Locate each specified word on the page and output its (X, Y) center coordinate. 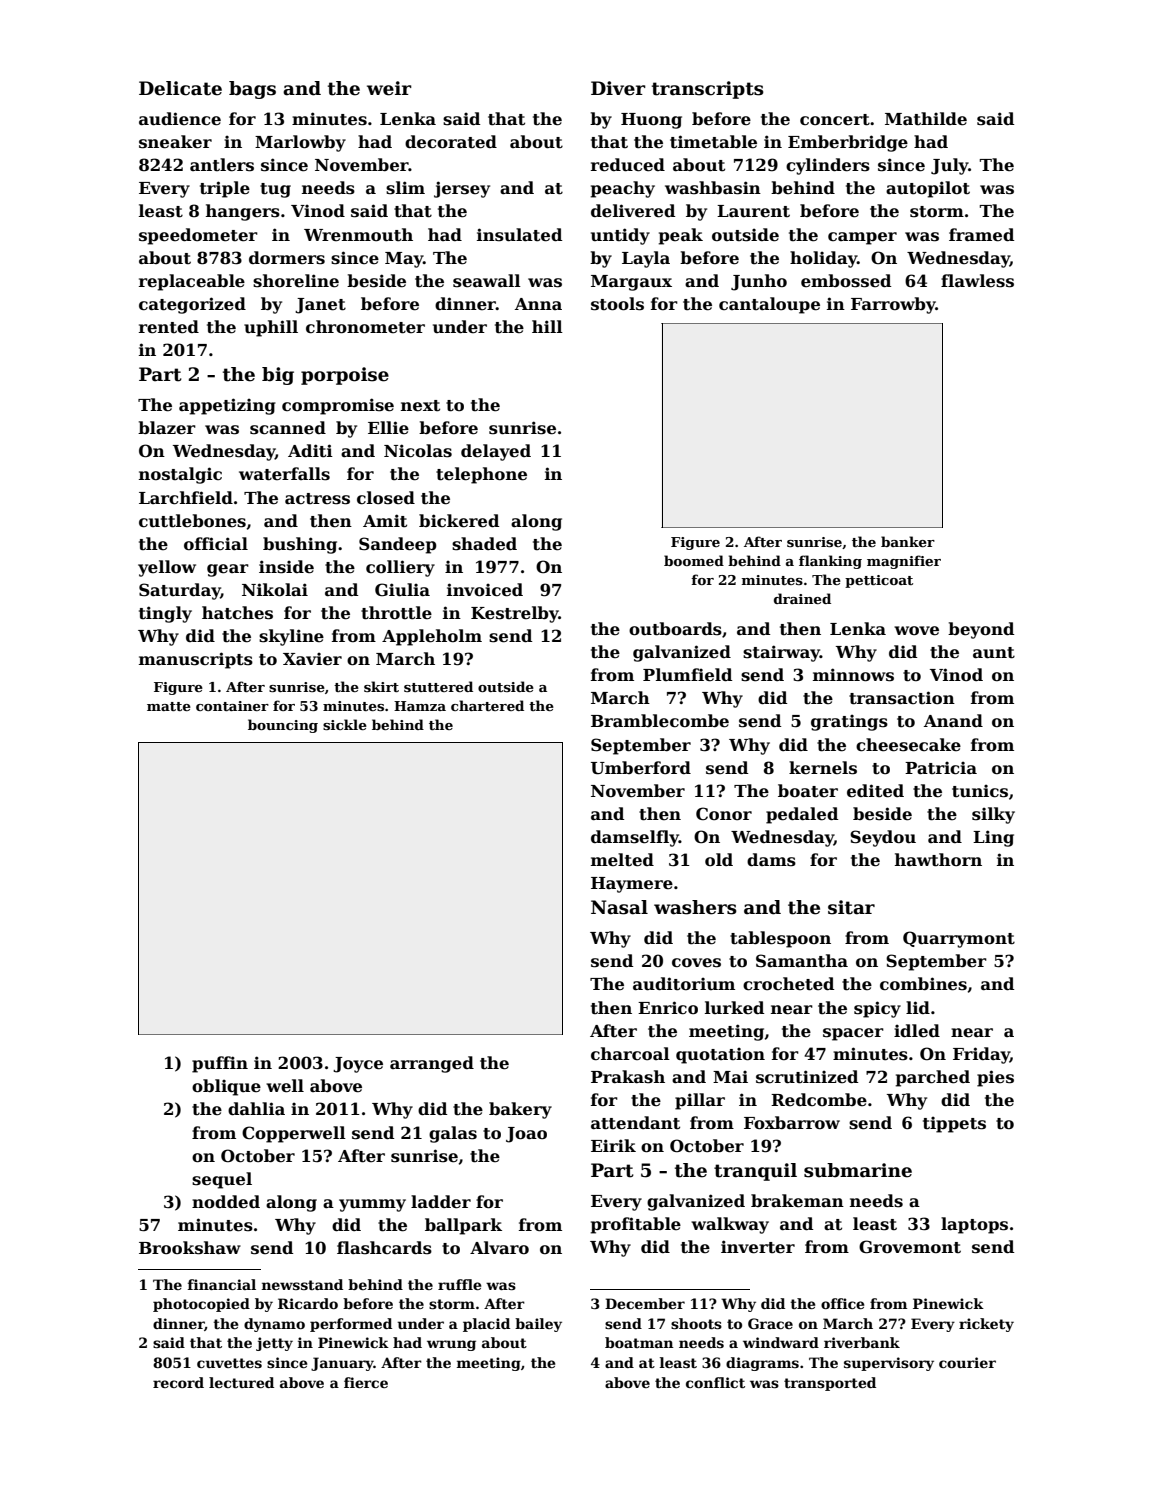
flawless (977, 281)
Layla (646, 259)
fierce (366, 1382)
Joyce (358, 1065)
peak (681, 236)
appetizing (227, 406)
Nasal (619, 907)
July (949, 166)
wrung (451, 1345)
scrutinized (807, 1077)
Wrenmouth (358, 235)
